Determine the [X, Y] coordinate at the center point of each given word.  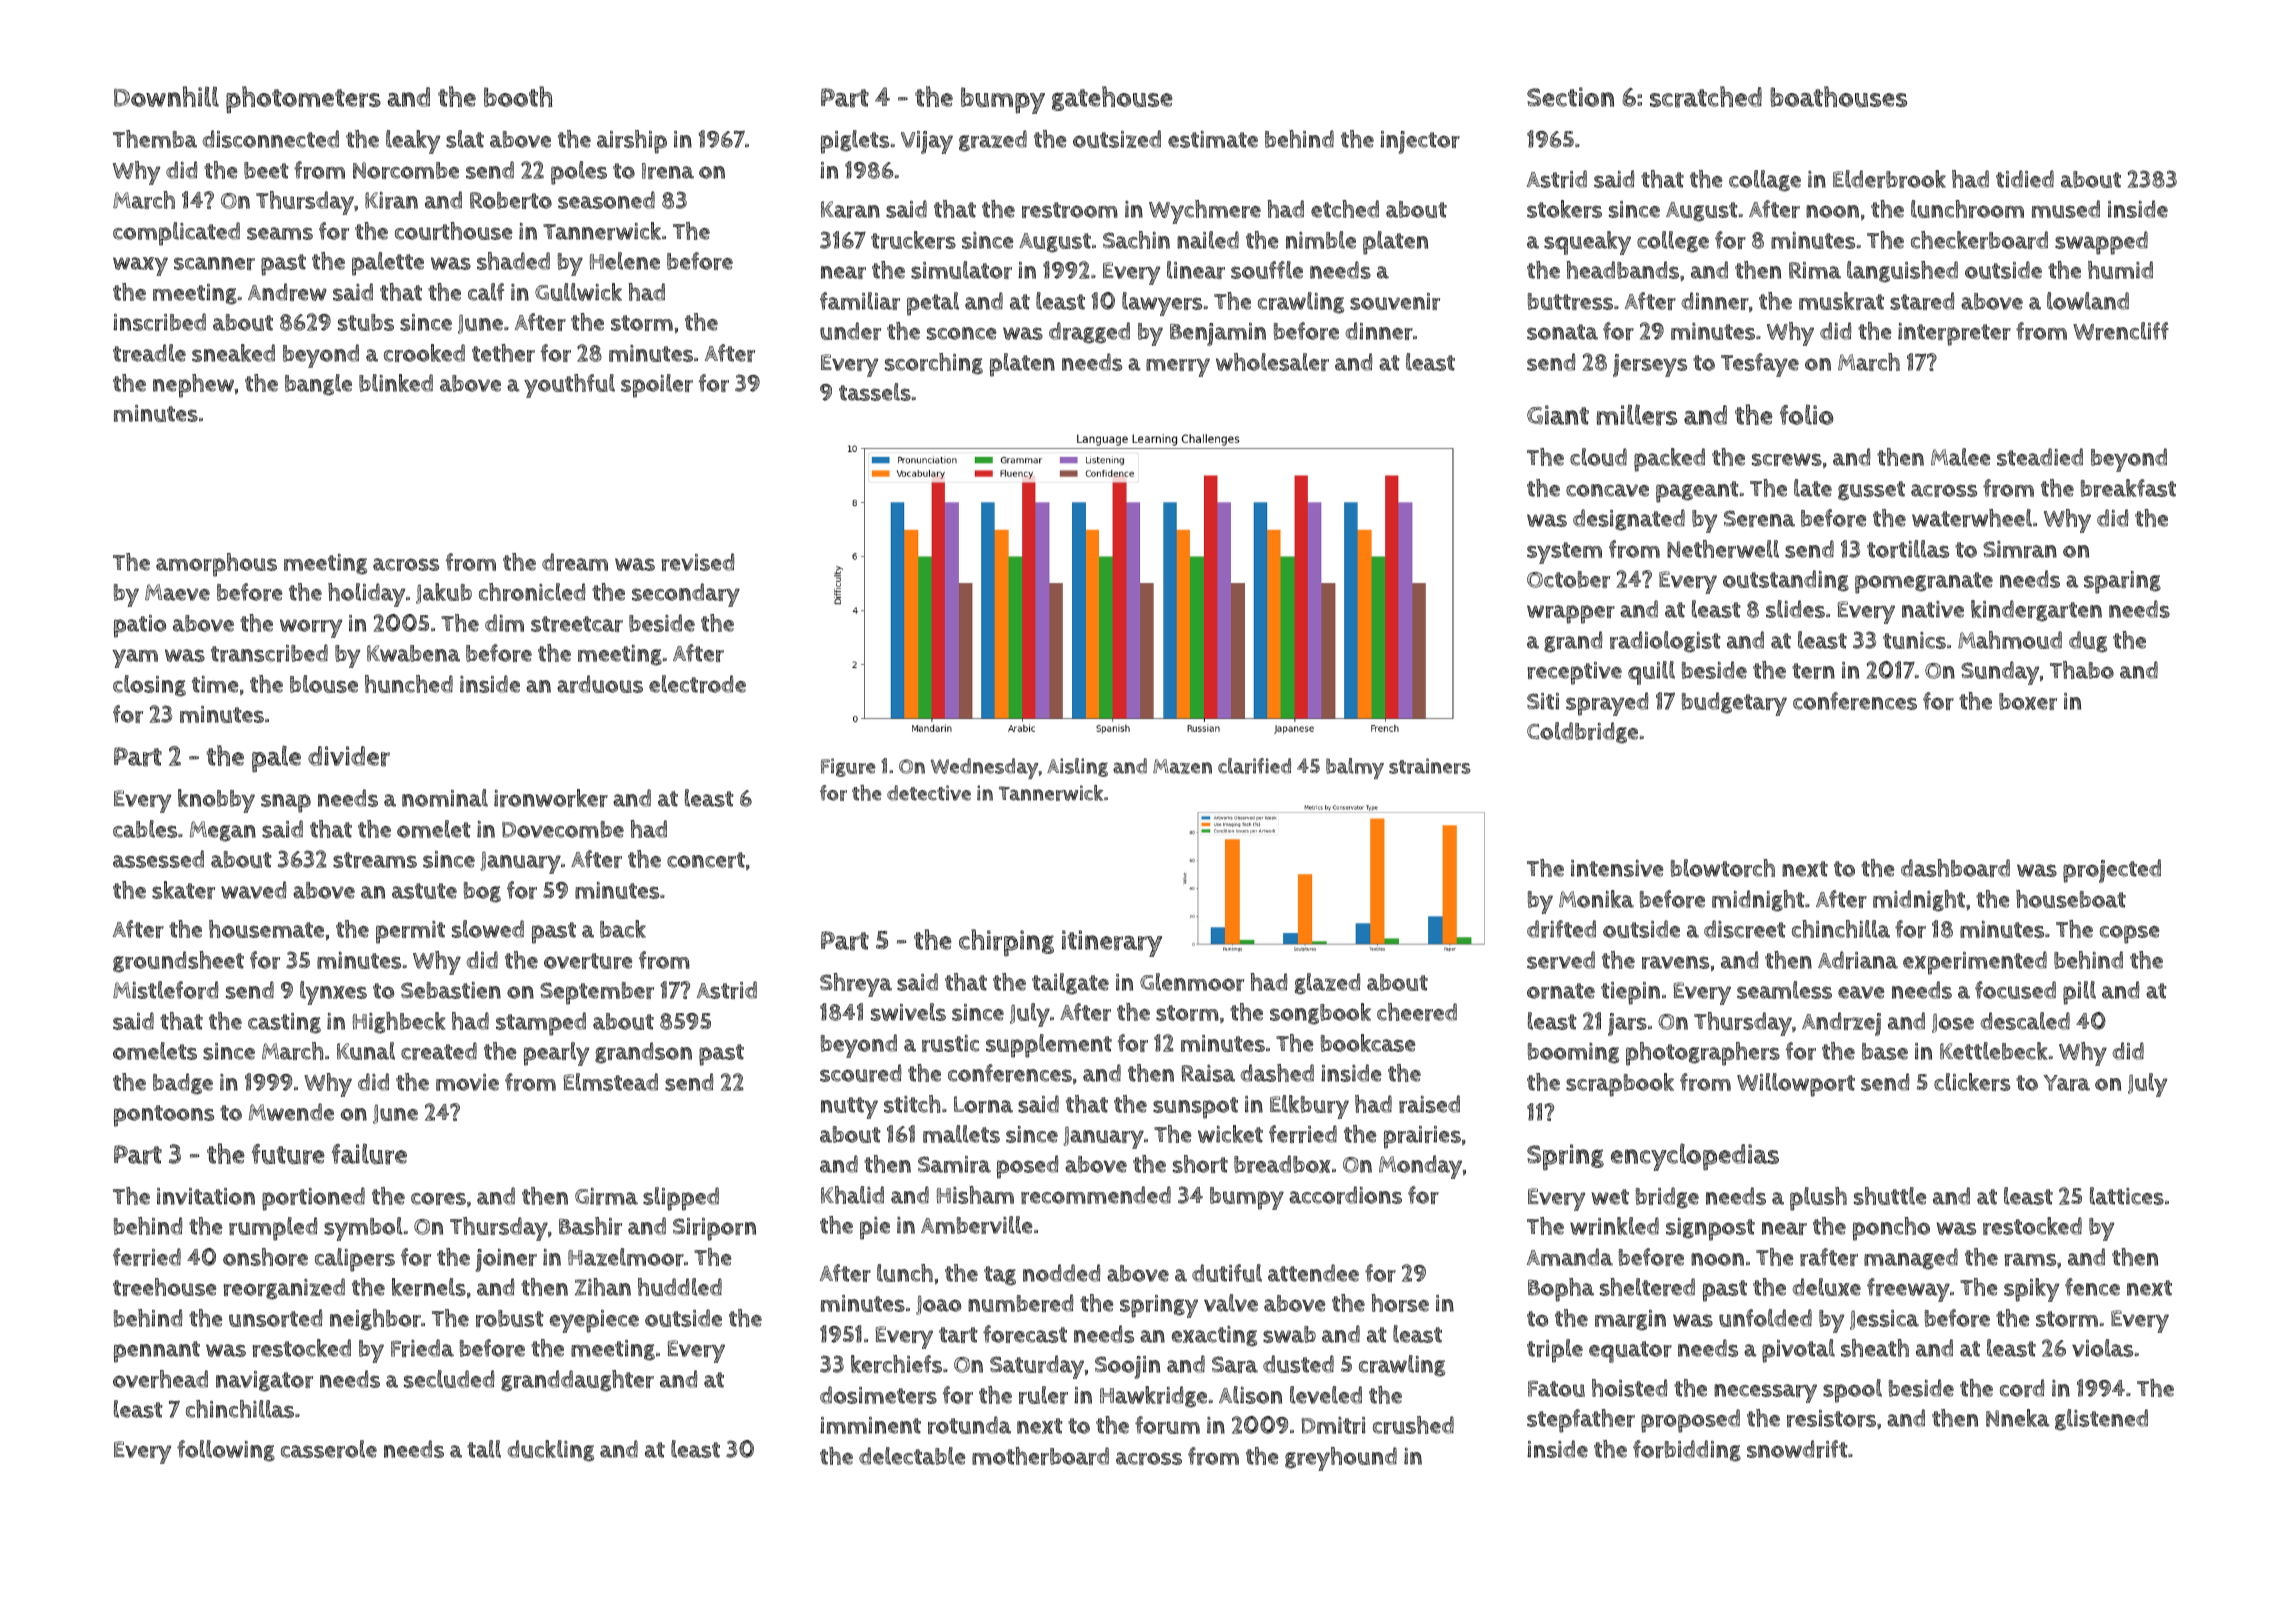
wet [1610, 1197]
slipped [681, 1199]
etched [1345, 209]
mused [2066, 209]
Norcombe [406, 170]
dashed [1277, 1073]
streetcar [577, 624]
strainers [1430, 766]
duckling [550, 1451]
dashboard [1955, 868]
